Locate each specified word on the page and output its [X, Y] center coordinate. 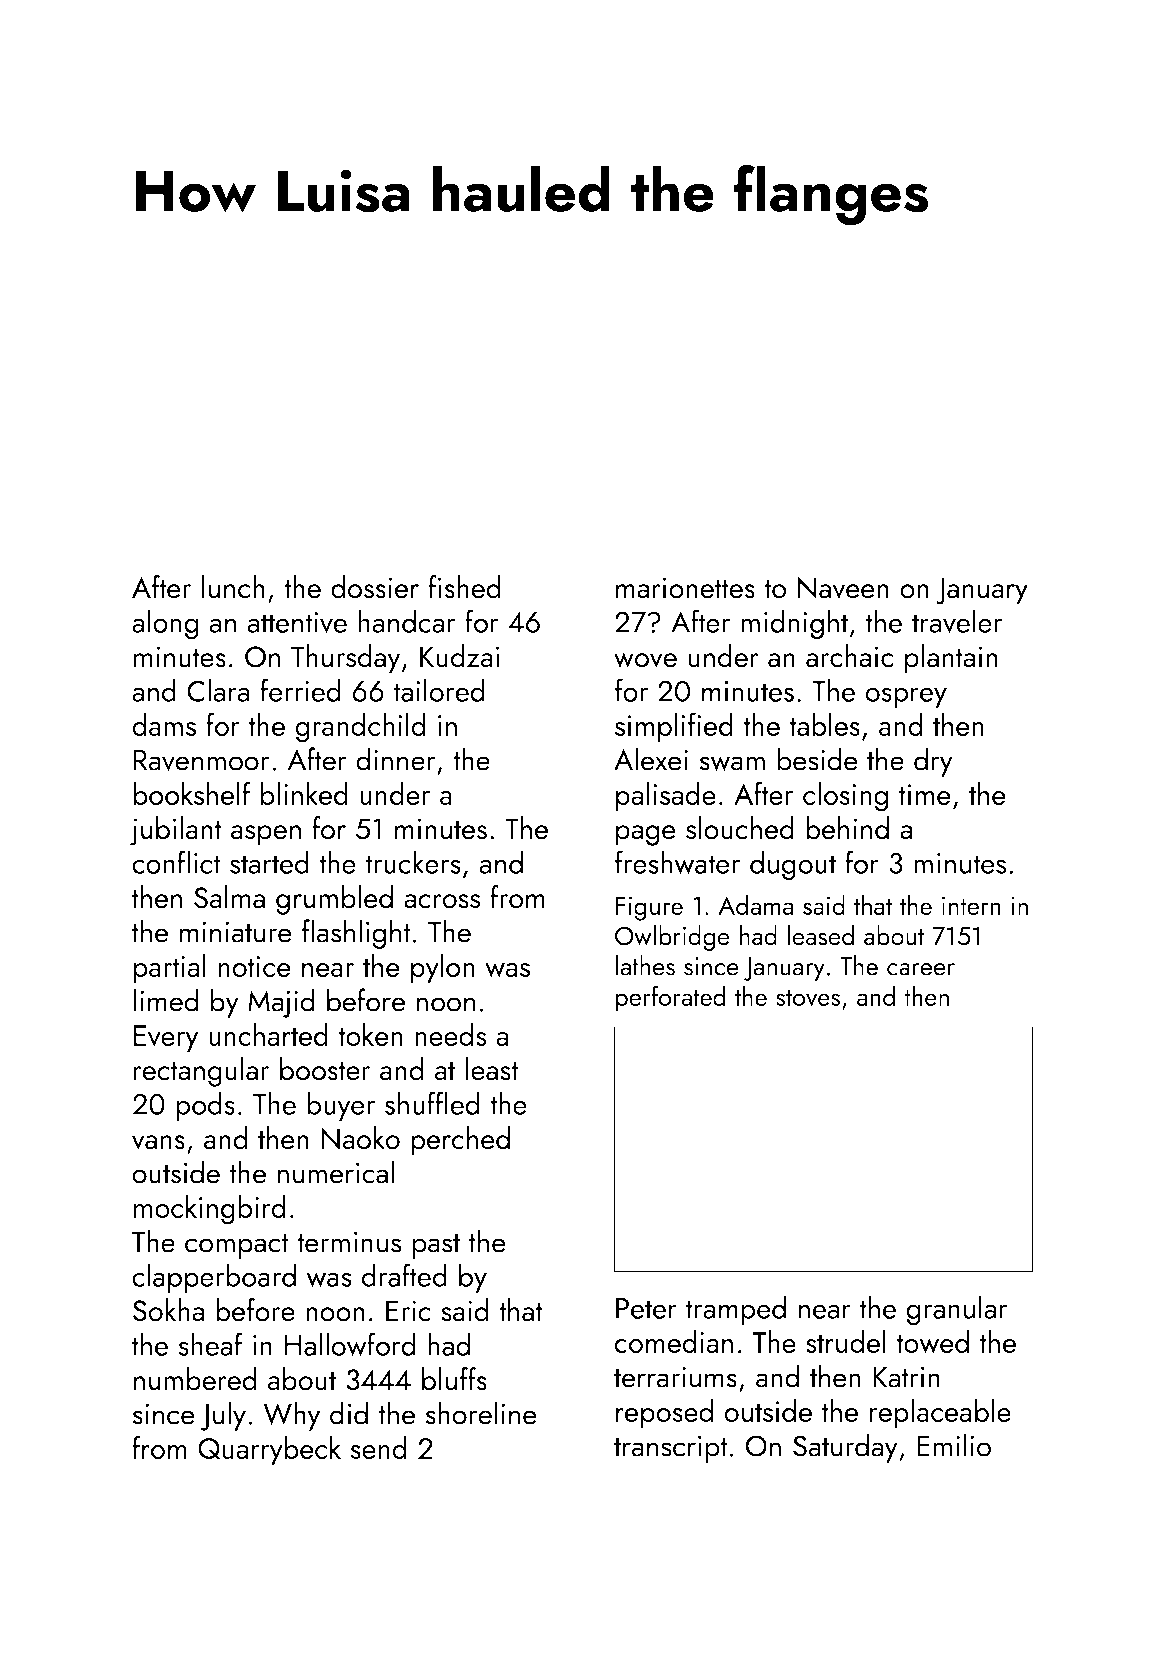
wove [645, 660]
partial [169, 969]
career [921, 969]
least [492, 1069]
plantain [951, 659]
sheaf [211, 1344]
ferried [301, 690]
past [436, 1246]
